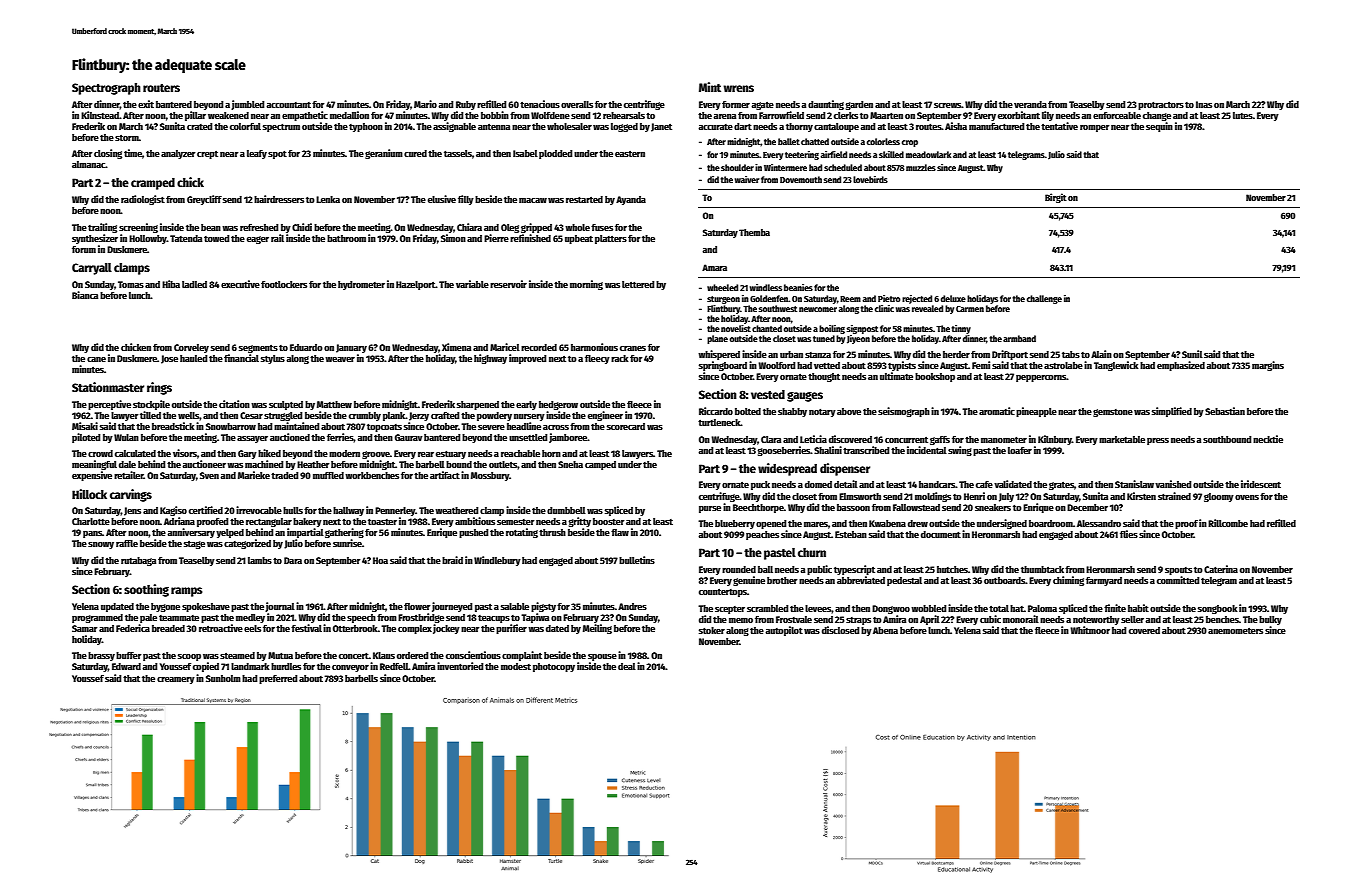 Image resolution: width=1372 pixels, height=887 pixels. What do you see at coordinates (1247, 497) in the screenshot?
I see `ovens` at bounding box center [1247, 497].
